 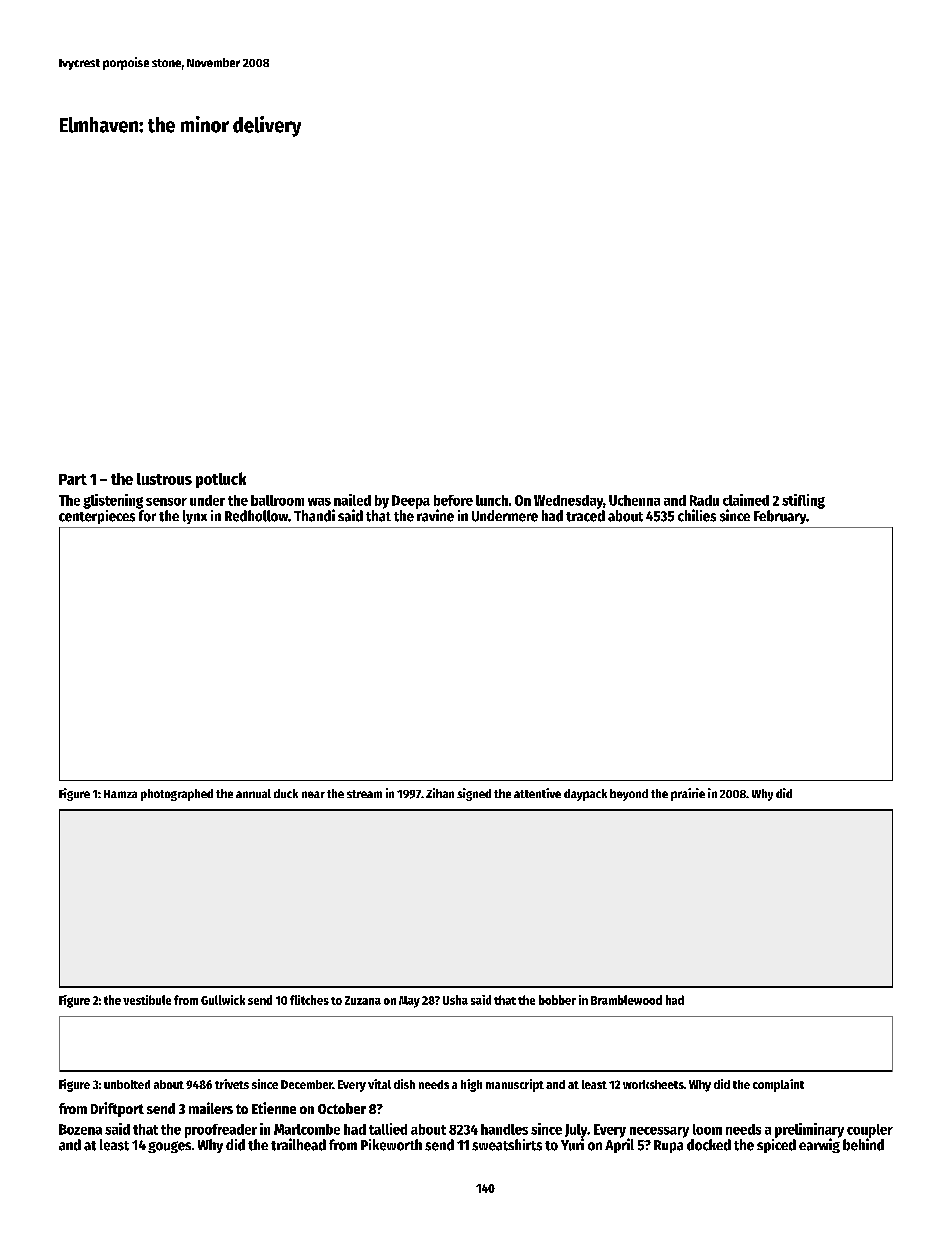 What do you see at coordinates (778, 1085) in the page?
I see `complaint` at bounding box center [778, 1085].
